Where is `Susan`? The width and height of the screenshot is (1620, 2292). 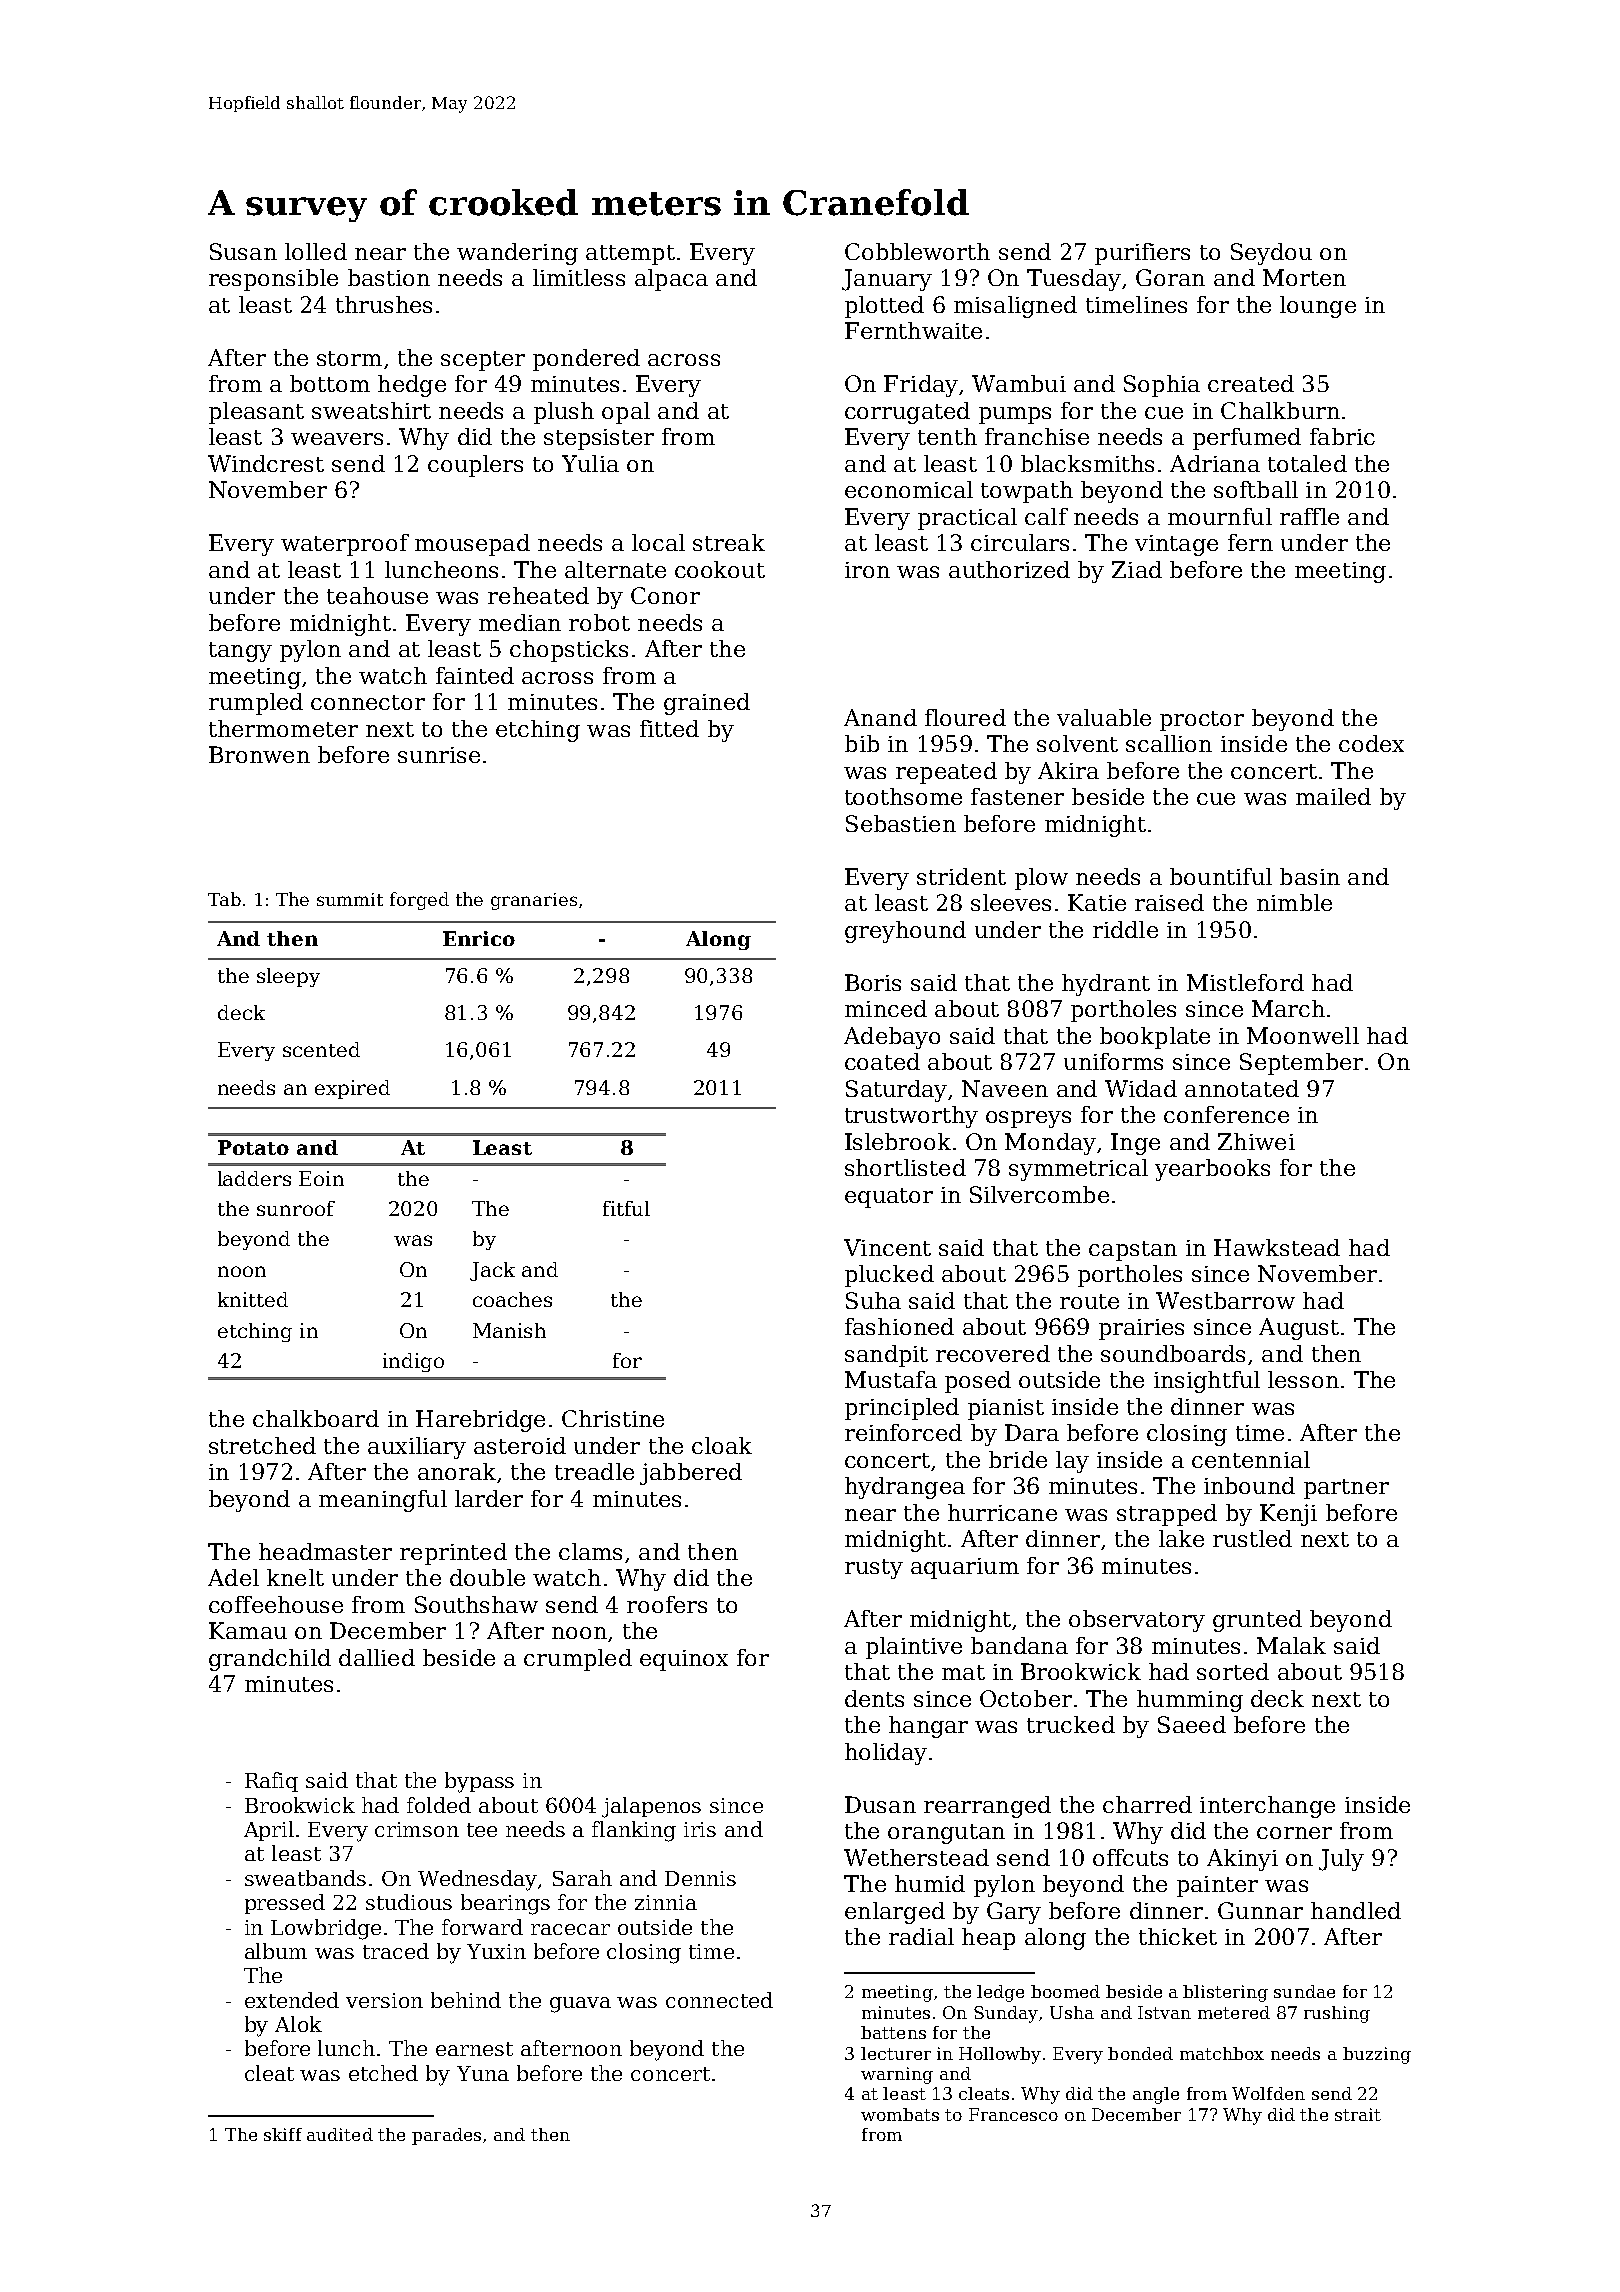
Susan is located at coordinates (243, 251).
